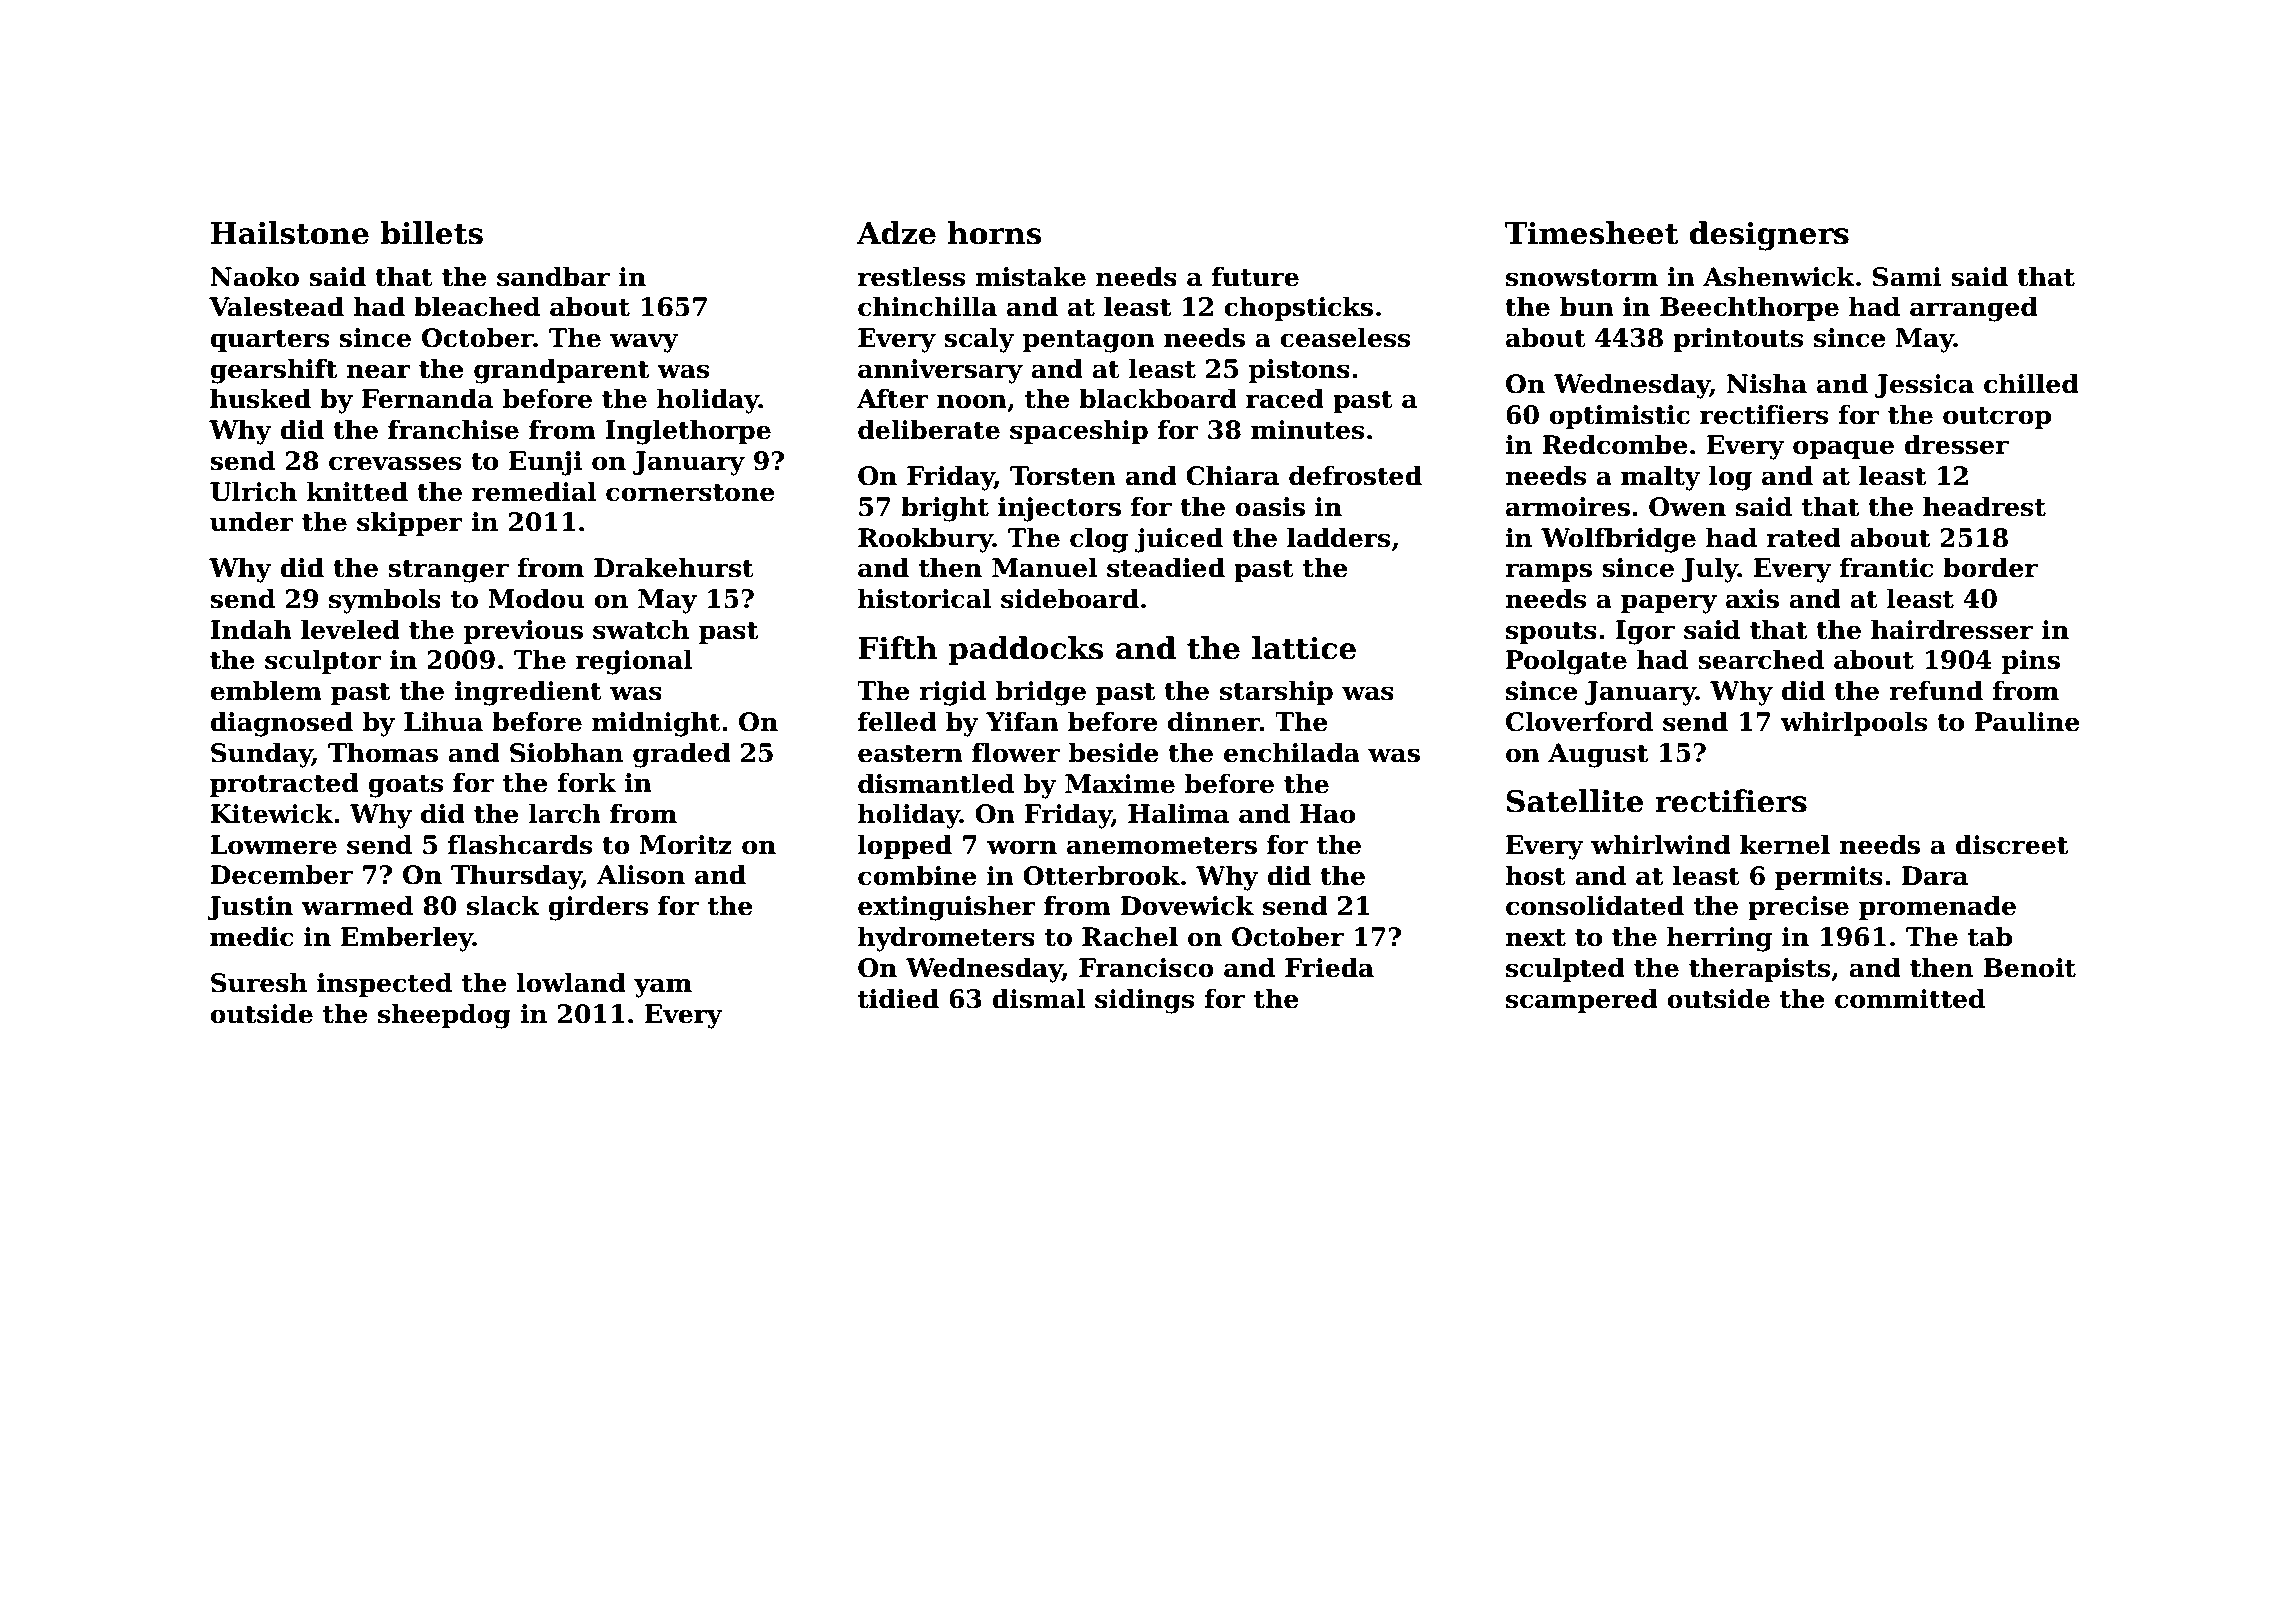 Image resolution: width=2292 pixels, height=1620 pixels. Describe the element at coordinates (1592, 233) in the page. I see `Timesheet` at that location.
